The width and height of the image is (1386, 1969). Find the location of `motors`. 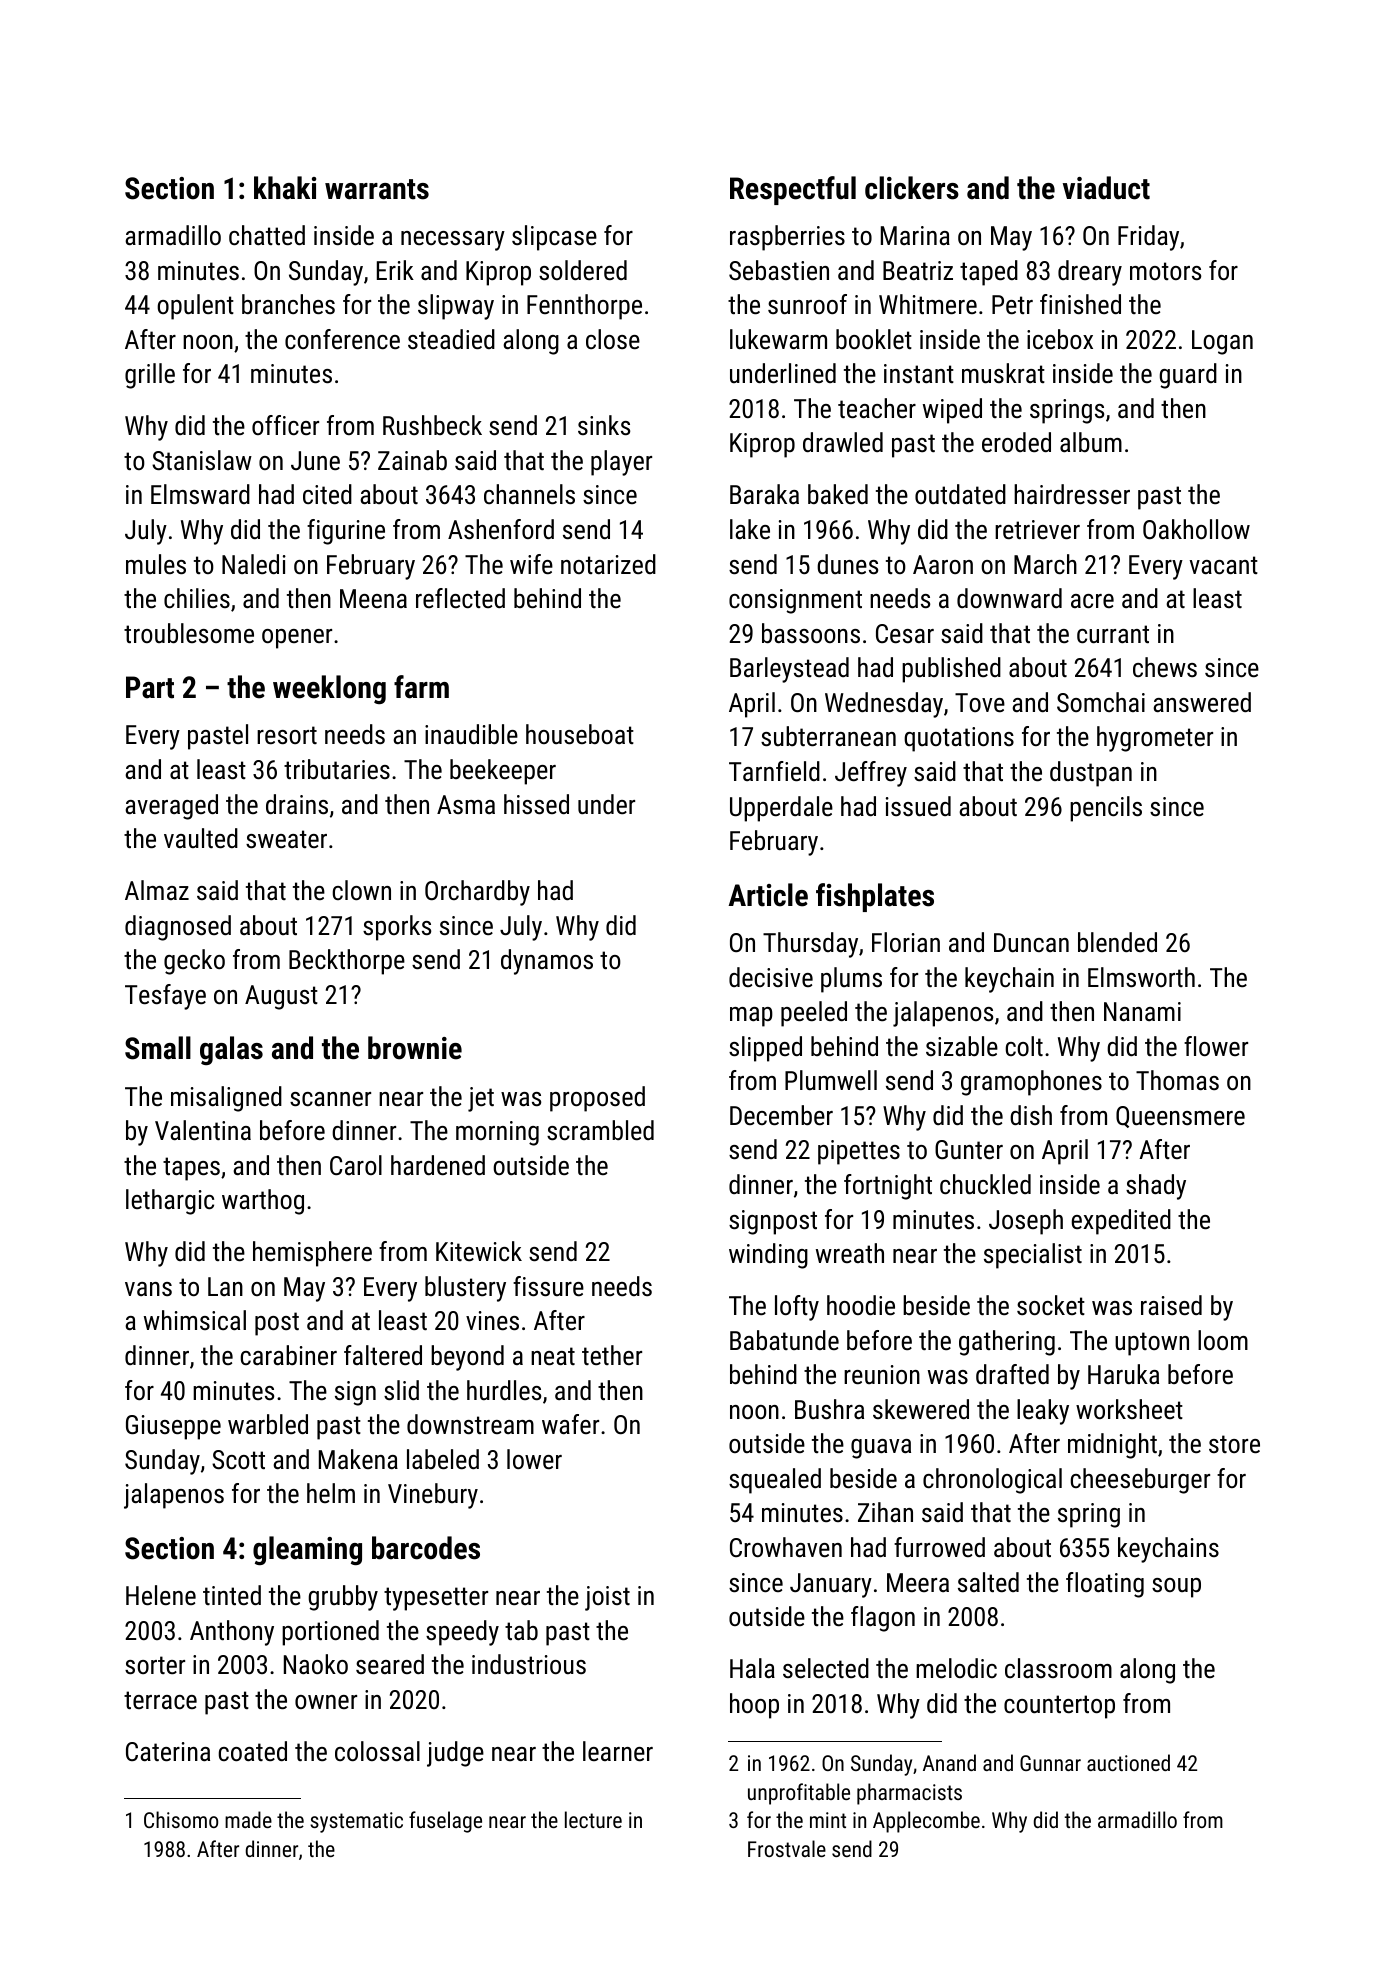

motors is located at coordinates (1165, 271).
